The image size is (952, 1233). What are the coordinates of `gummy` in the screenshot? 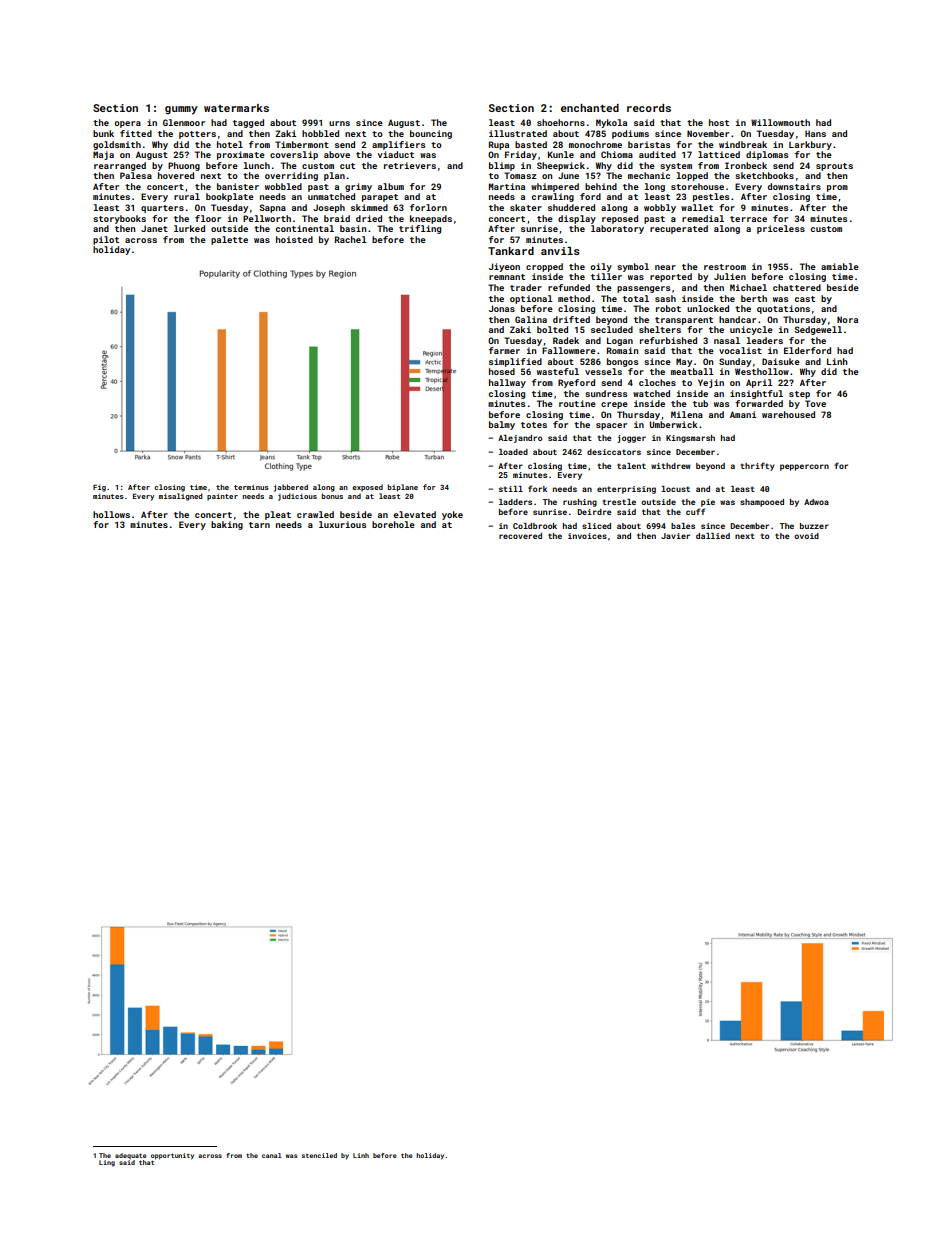 It's located at (181, 110).
